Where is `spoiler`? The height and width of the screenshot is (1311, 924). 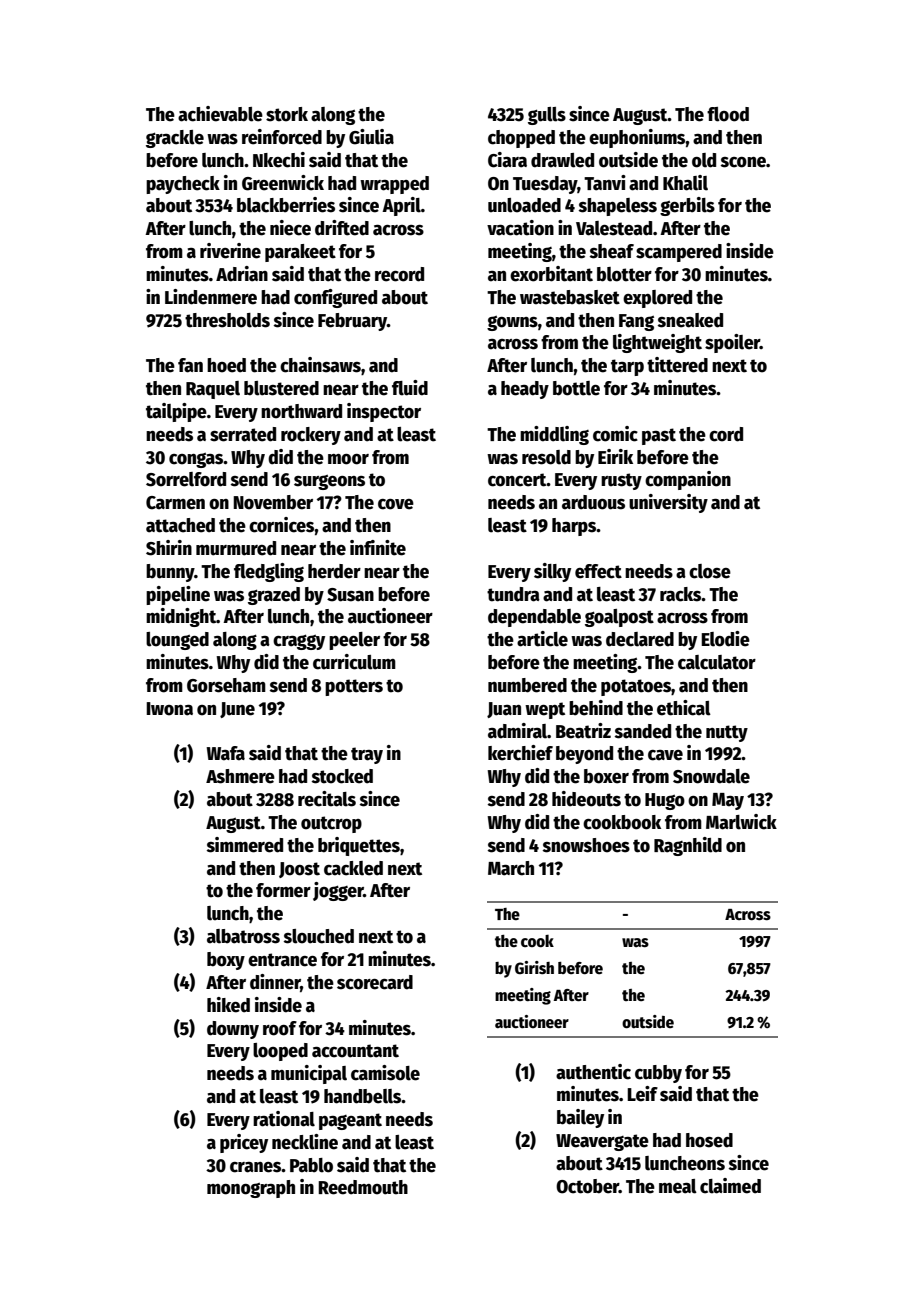
spoiler is located at coordinates (732, 343).
